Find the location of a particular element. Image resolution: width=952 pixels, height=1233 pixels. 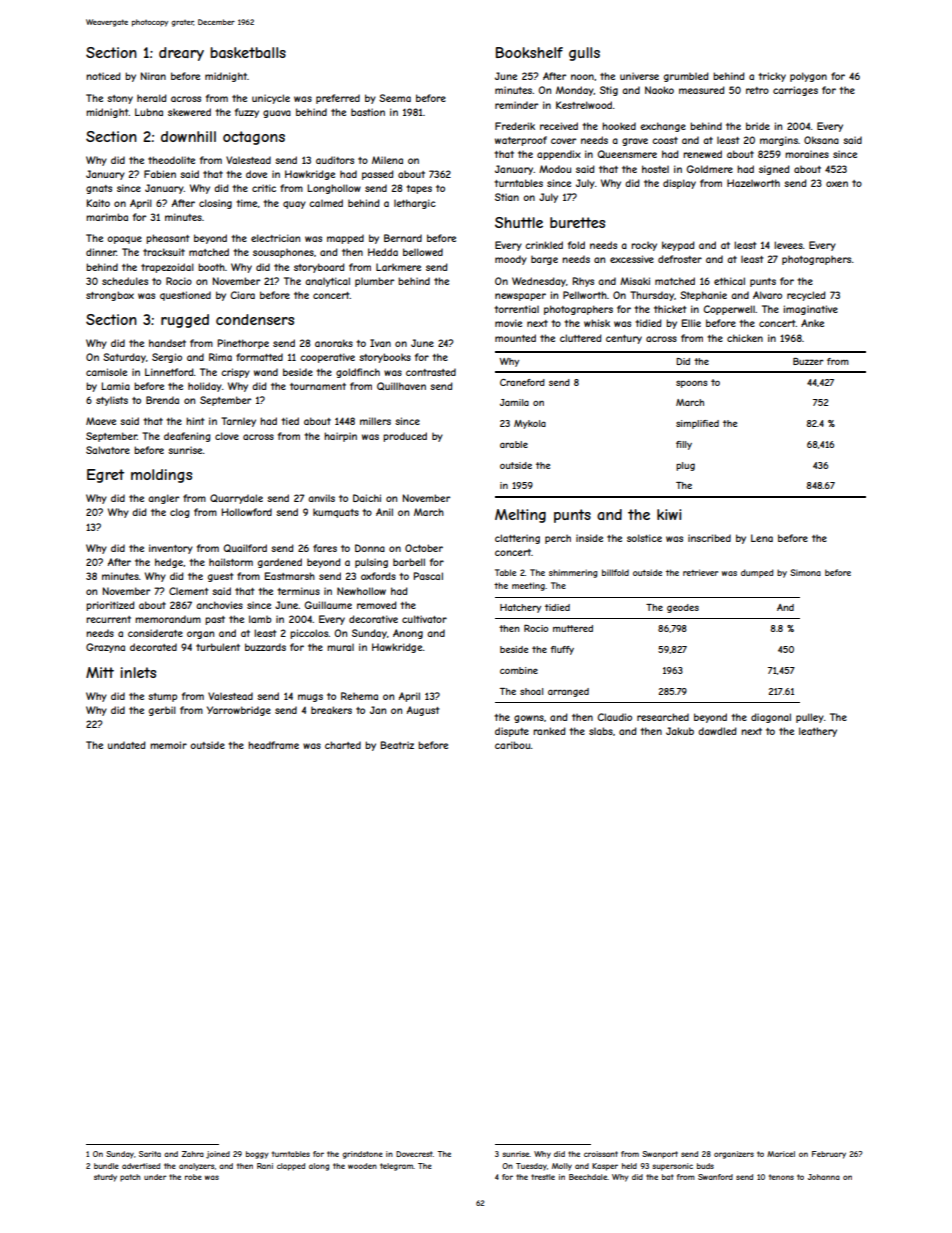

mugs is located at coordinates (310, 698).
